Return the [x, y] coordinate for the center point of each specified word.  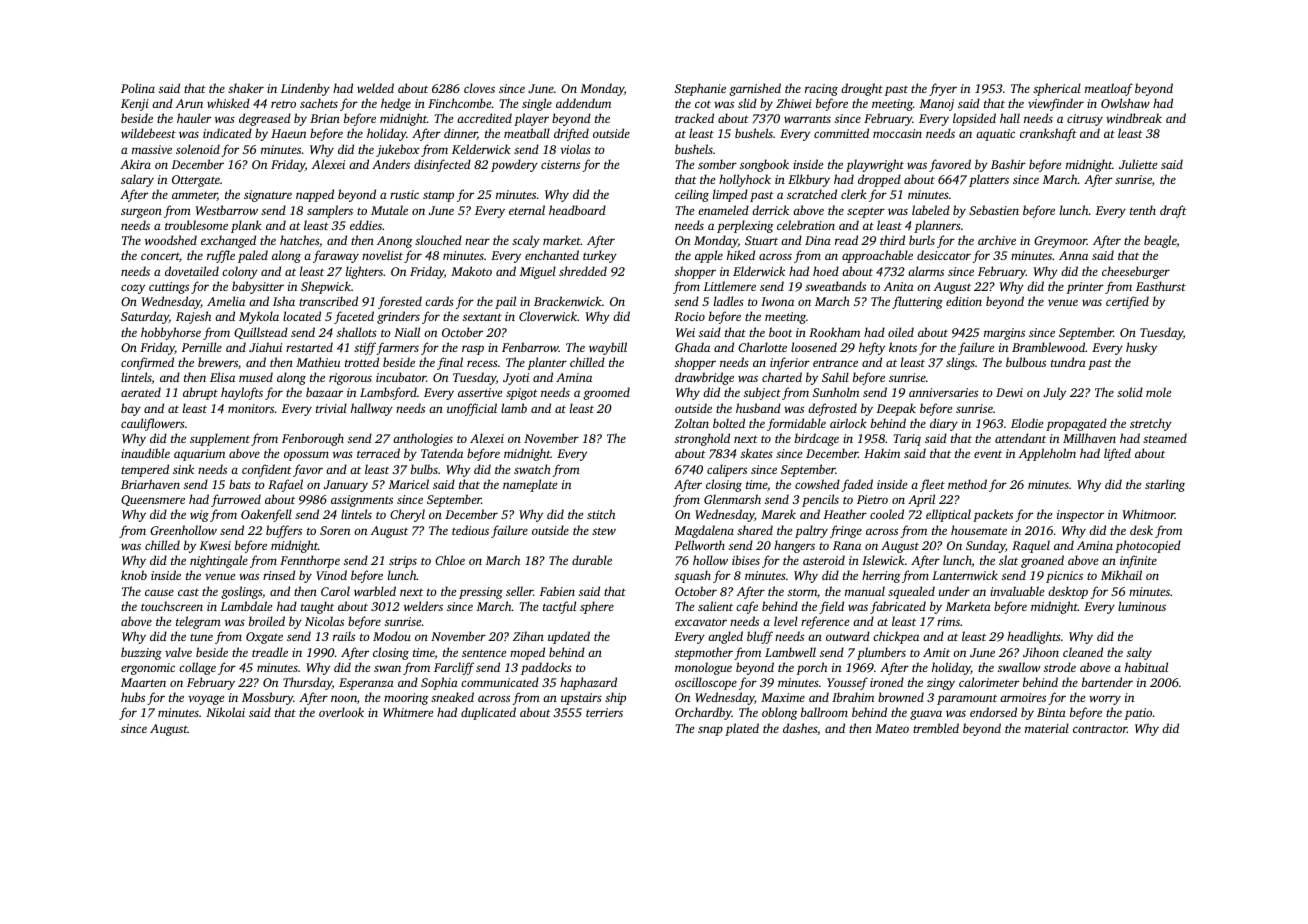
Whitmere [408, 712]
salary [137, 180]
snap [710, 731]
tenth [1143, 210]
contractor [1100, 729]
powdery [514, 165]
